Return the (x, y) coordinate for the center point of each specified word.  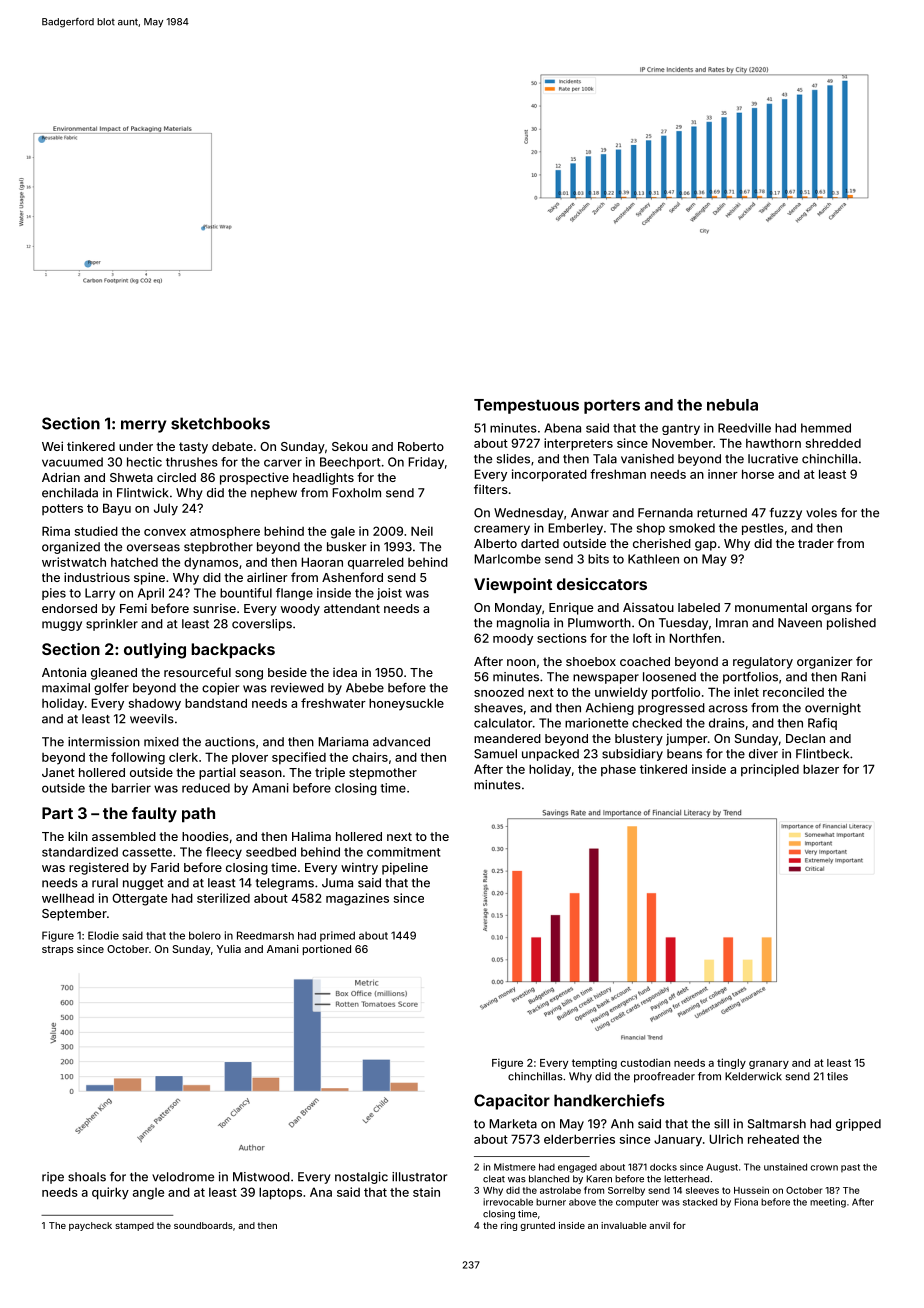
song (249, 675)
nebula (732, 405)
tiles (837, 1076)
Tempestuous (526, 406)
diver (763, 754)
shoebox (591, 661)
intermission (104, 742)
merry (143, 426)
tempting (594, 1063)
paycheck (90, 1226)
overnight (833, 709)
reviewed (297, 688)
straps (58, 950)
